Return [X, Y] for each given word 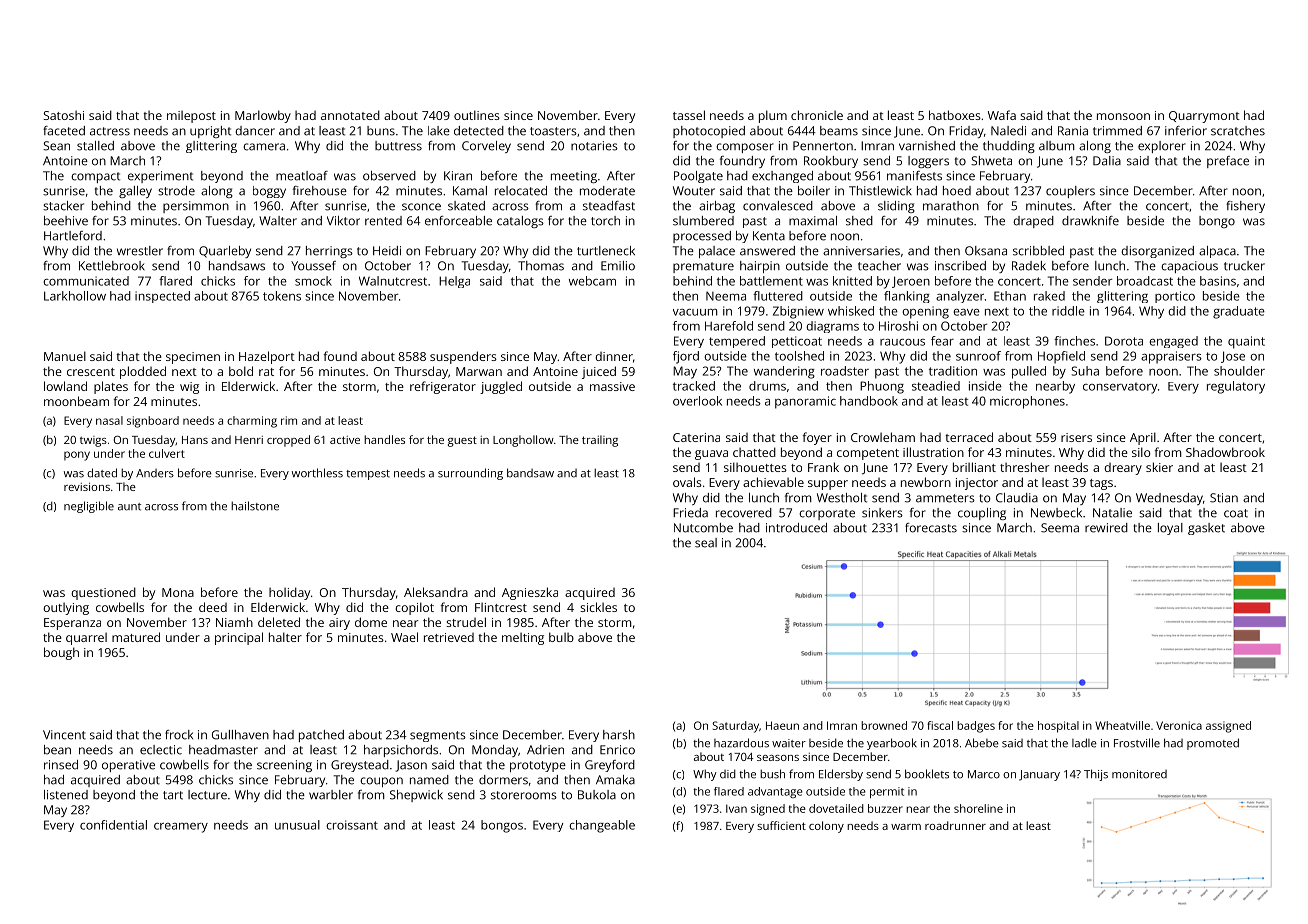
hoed [957, 191]
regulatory [1236, 387]
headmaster [223, 750]
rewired [1106, 528]
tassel [689, 115]
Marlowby [263, 116]
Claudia [1017, 498]
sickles [598, 607]
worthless [317, 473]
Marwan [479, 371]
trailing [600, 441]
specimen [193, 358]
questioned [103, 593]
